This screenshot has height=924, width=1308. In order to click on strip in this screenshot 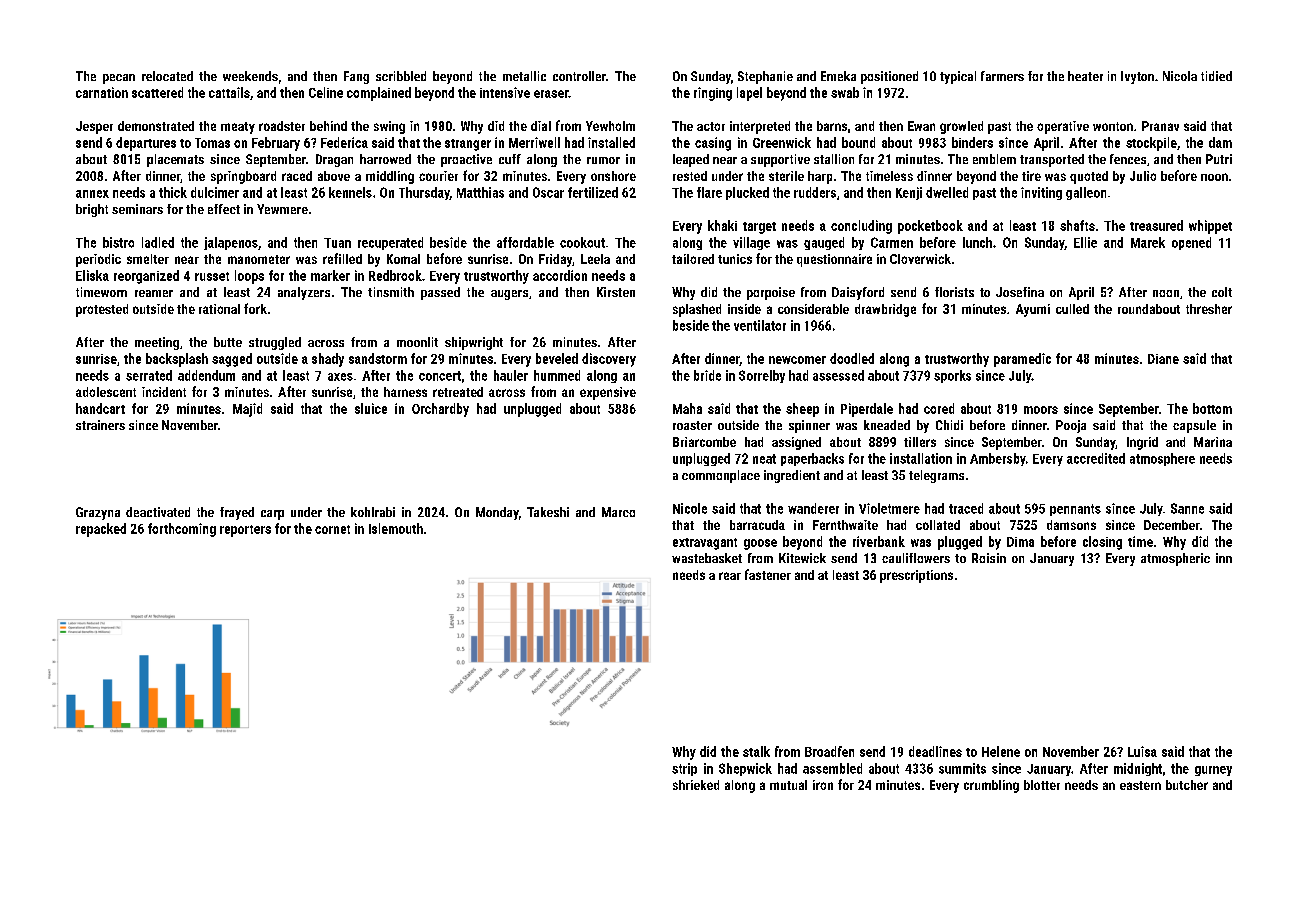, I will do `click(684, 769)`.
